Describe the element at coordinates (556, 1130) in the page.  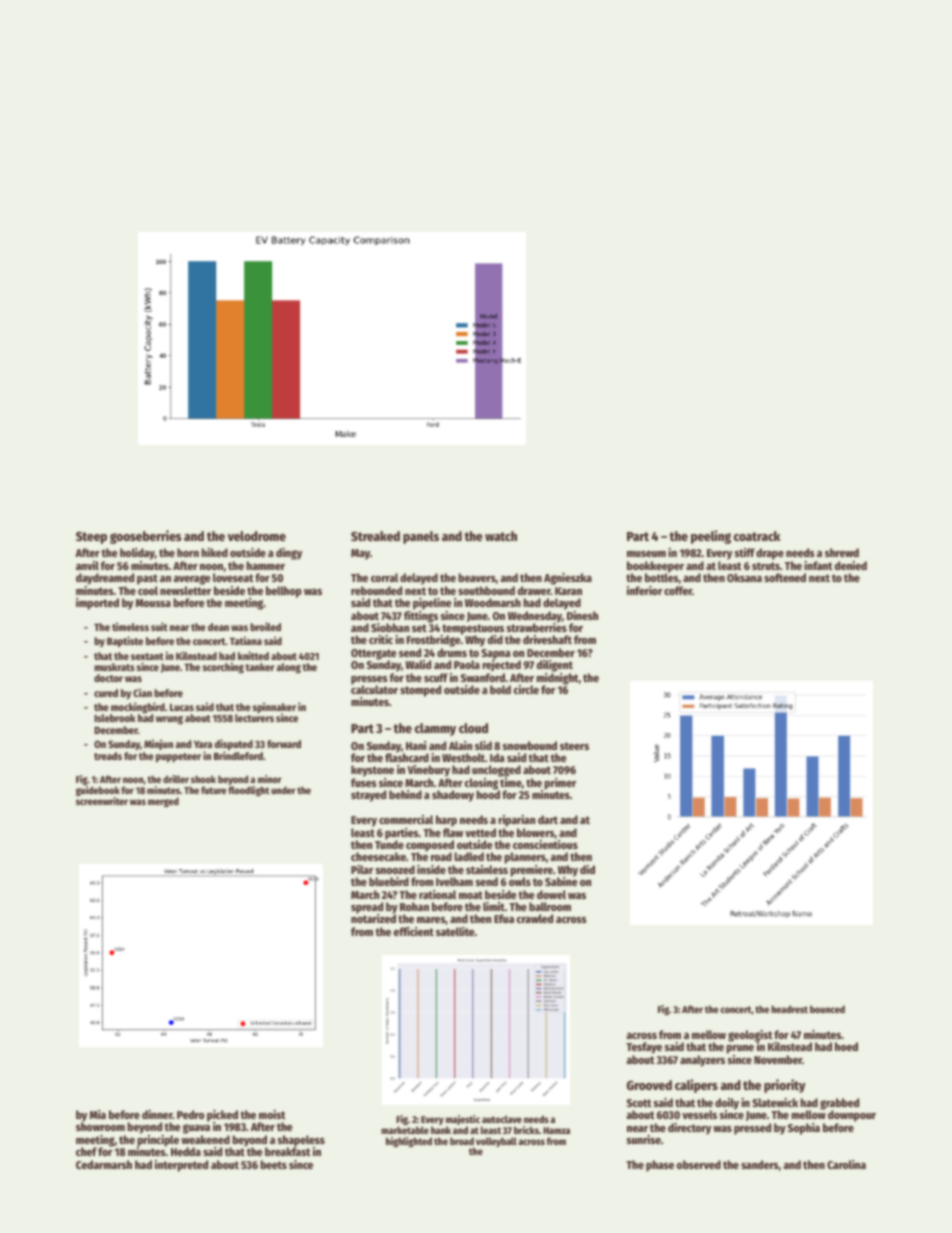
I see `Hamza` at that location.
